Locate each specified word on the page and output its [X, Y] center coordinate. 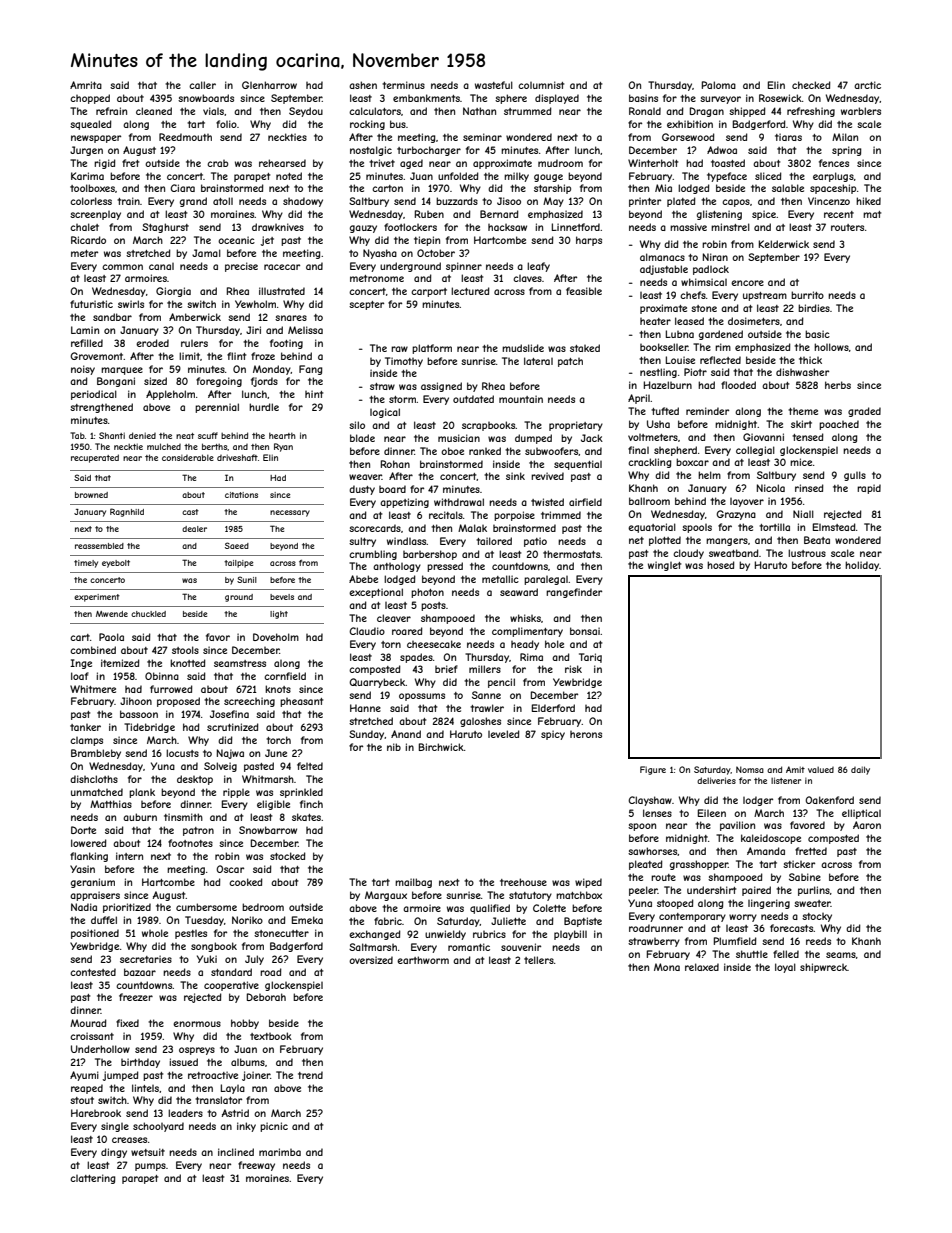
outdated [473, 399]
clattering [93, 1179]
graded [864, 412]
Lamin [85, 330]
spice [764, 215]
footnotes [190, 843]
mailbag [413, 883]
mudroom [560, 163]
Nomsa [750, 769]
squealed [91, 125]
